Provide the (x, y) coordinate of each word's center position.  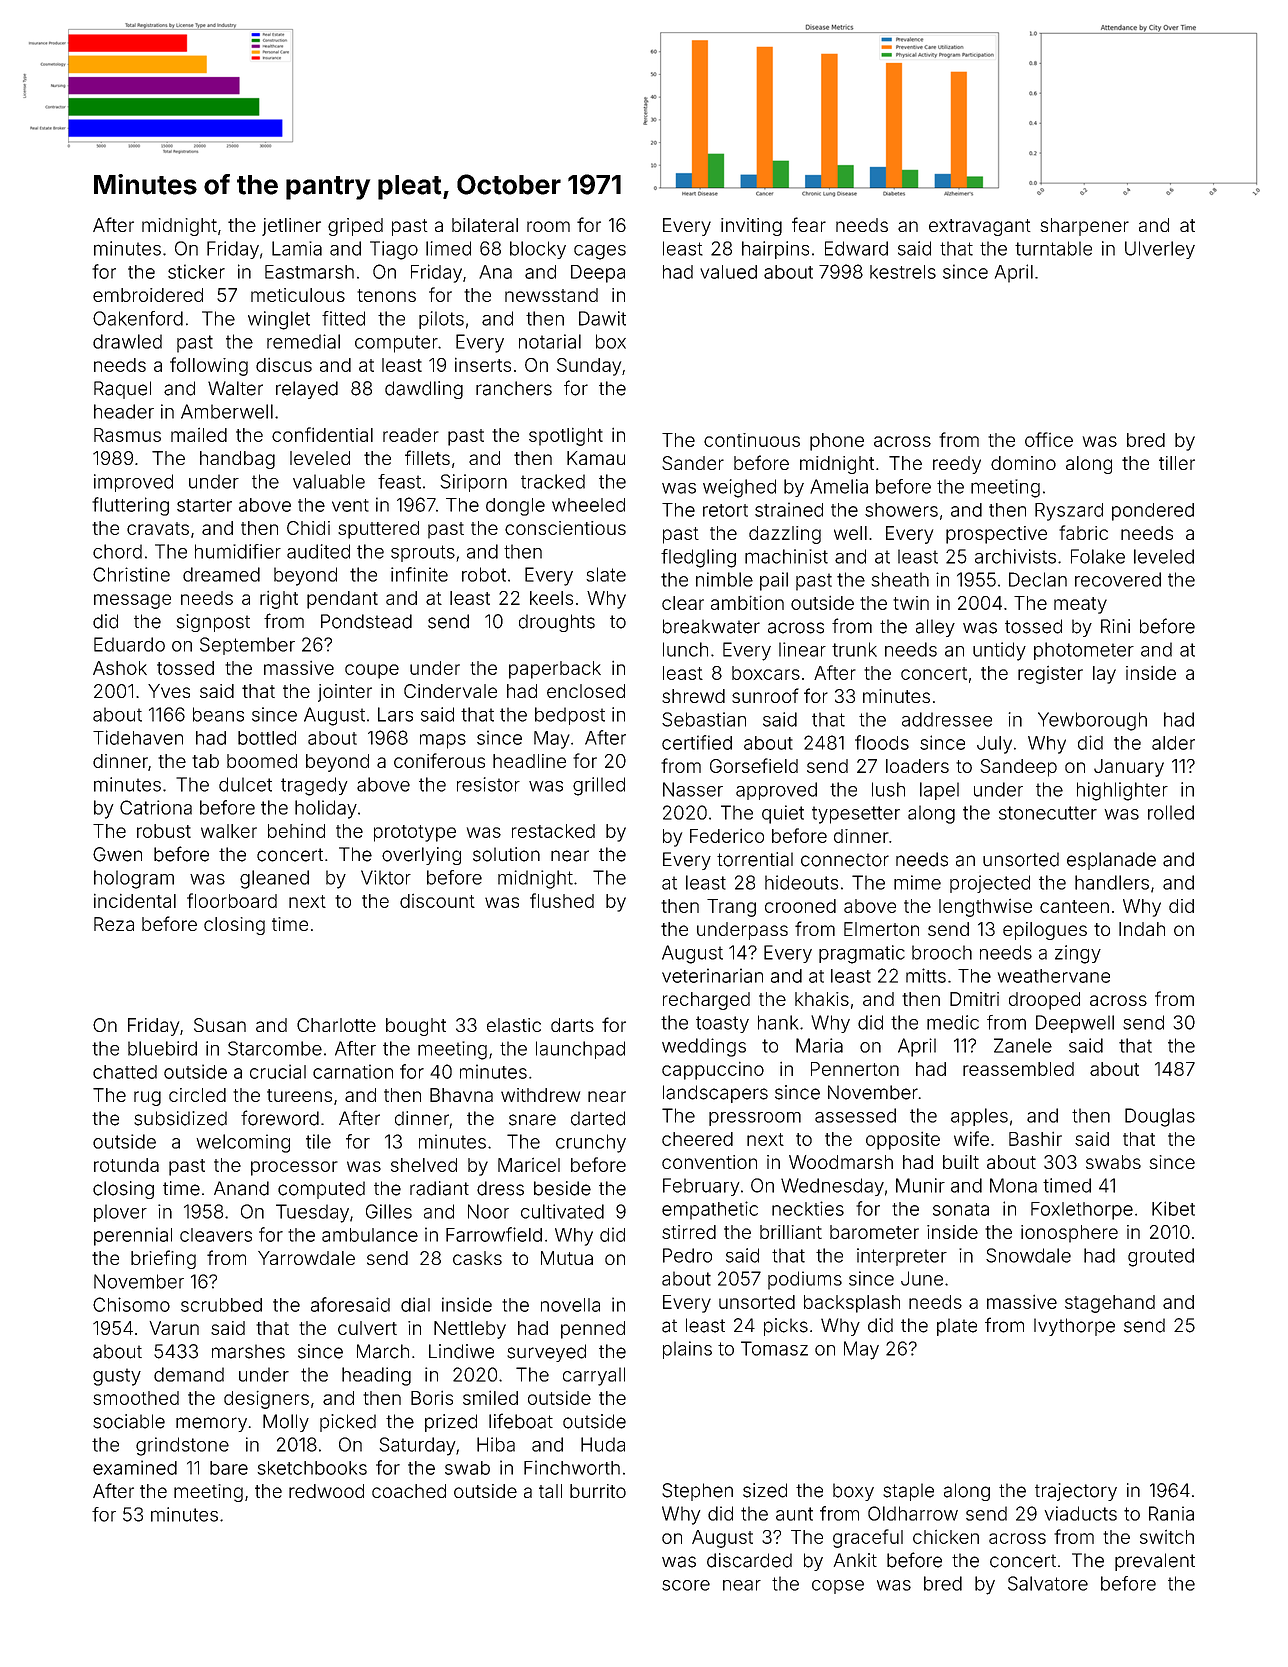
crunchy (591, 1143)
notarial (550, 341)
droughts (557, 623)
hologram (134, 879)
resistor (488, 784)
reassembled (1018, 1069)
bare (229, 1468)
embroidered (148, 295)
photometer (1084, 651)
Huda (603, 1444)
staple (908, 1492)
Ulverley (1160, 250)
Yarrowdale (306, 1258)
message (132, 601)
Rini (1115, 626)
